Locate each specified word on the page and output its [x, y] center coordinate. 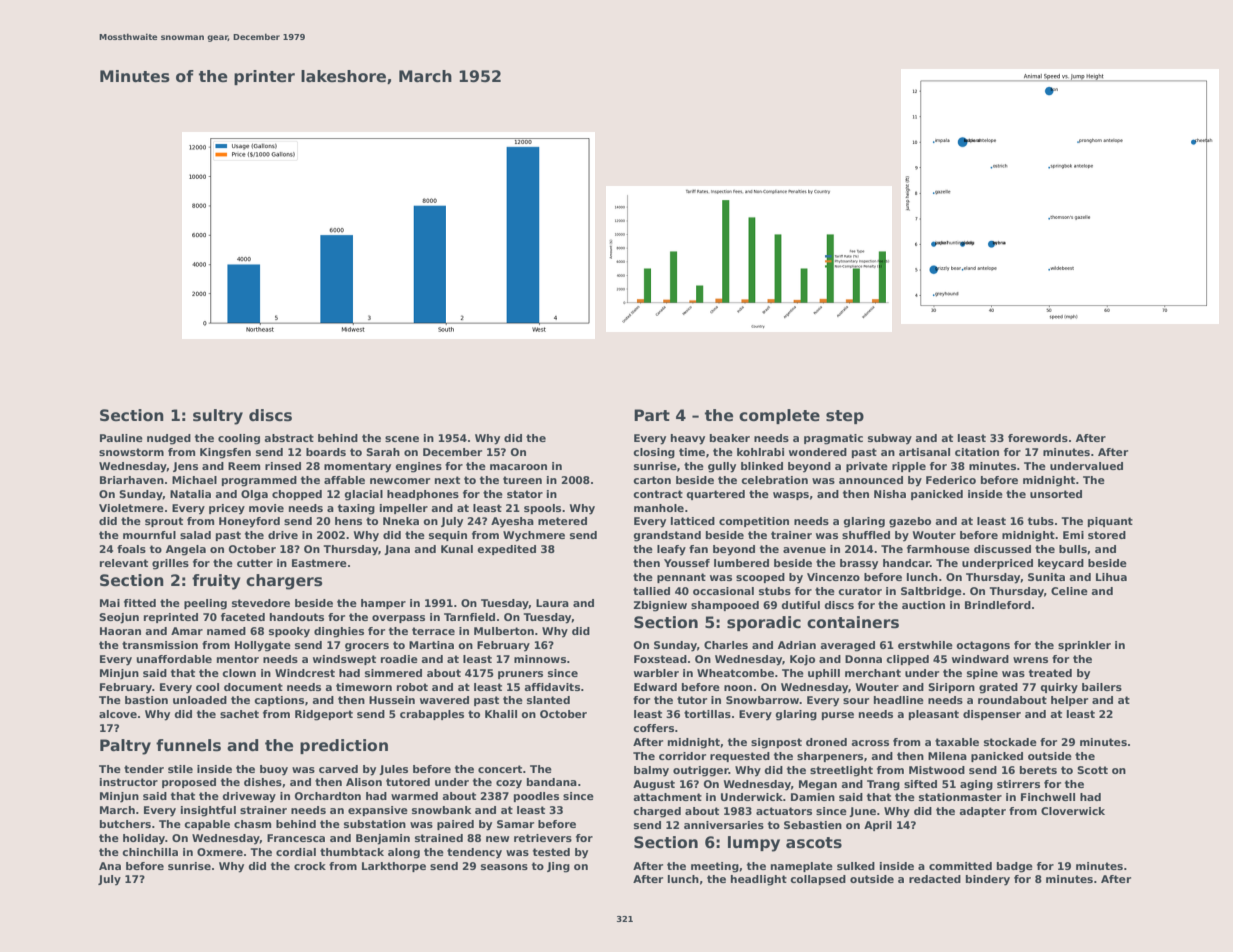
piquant [1110, 522]
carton [652, 480]
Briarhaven [132, 480]
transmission [160, 645]
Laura [552, 603]
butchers [125, 824]
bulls [1073, 549]
